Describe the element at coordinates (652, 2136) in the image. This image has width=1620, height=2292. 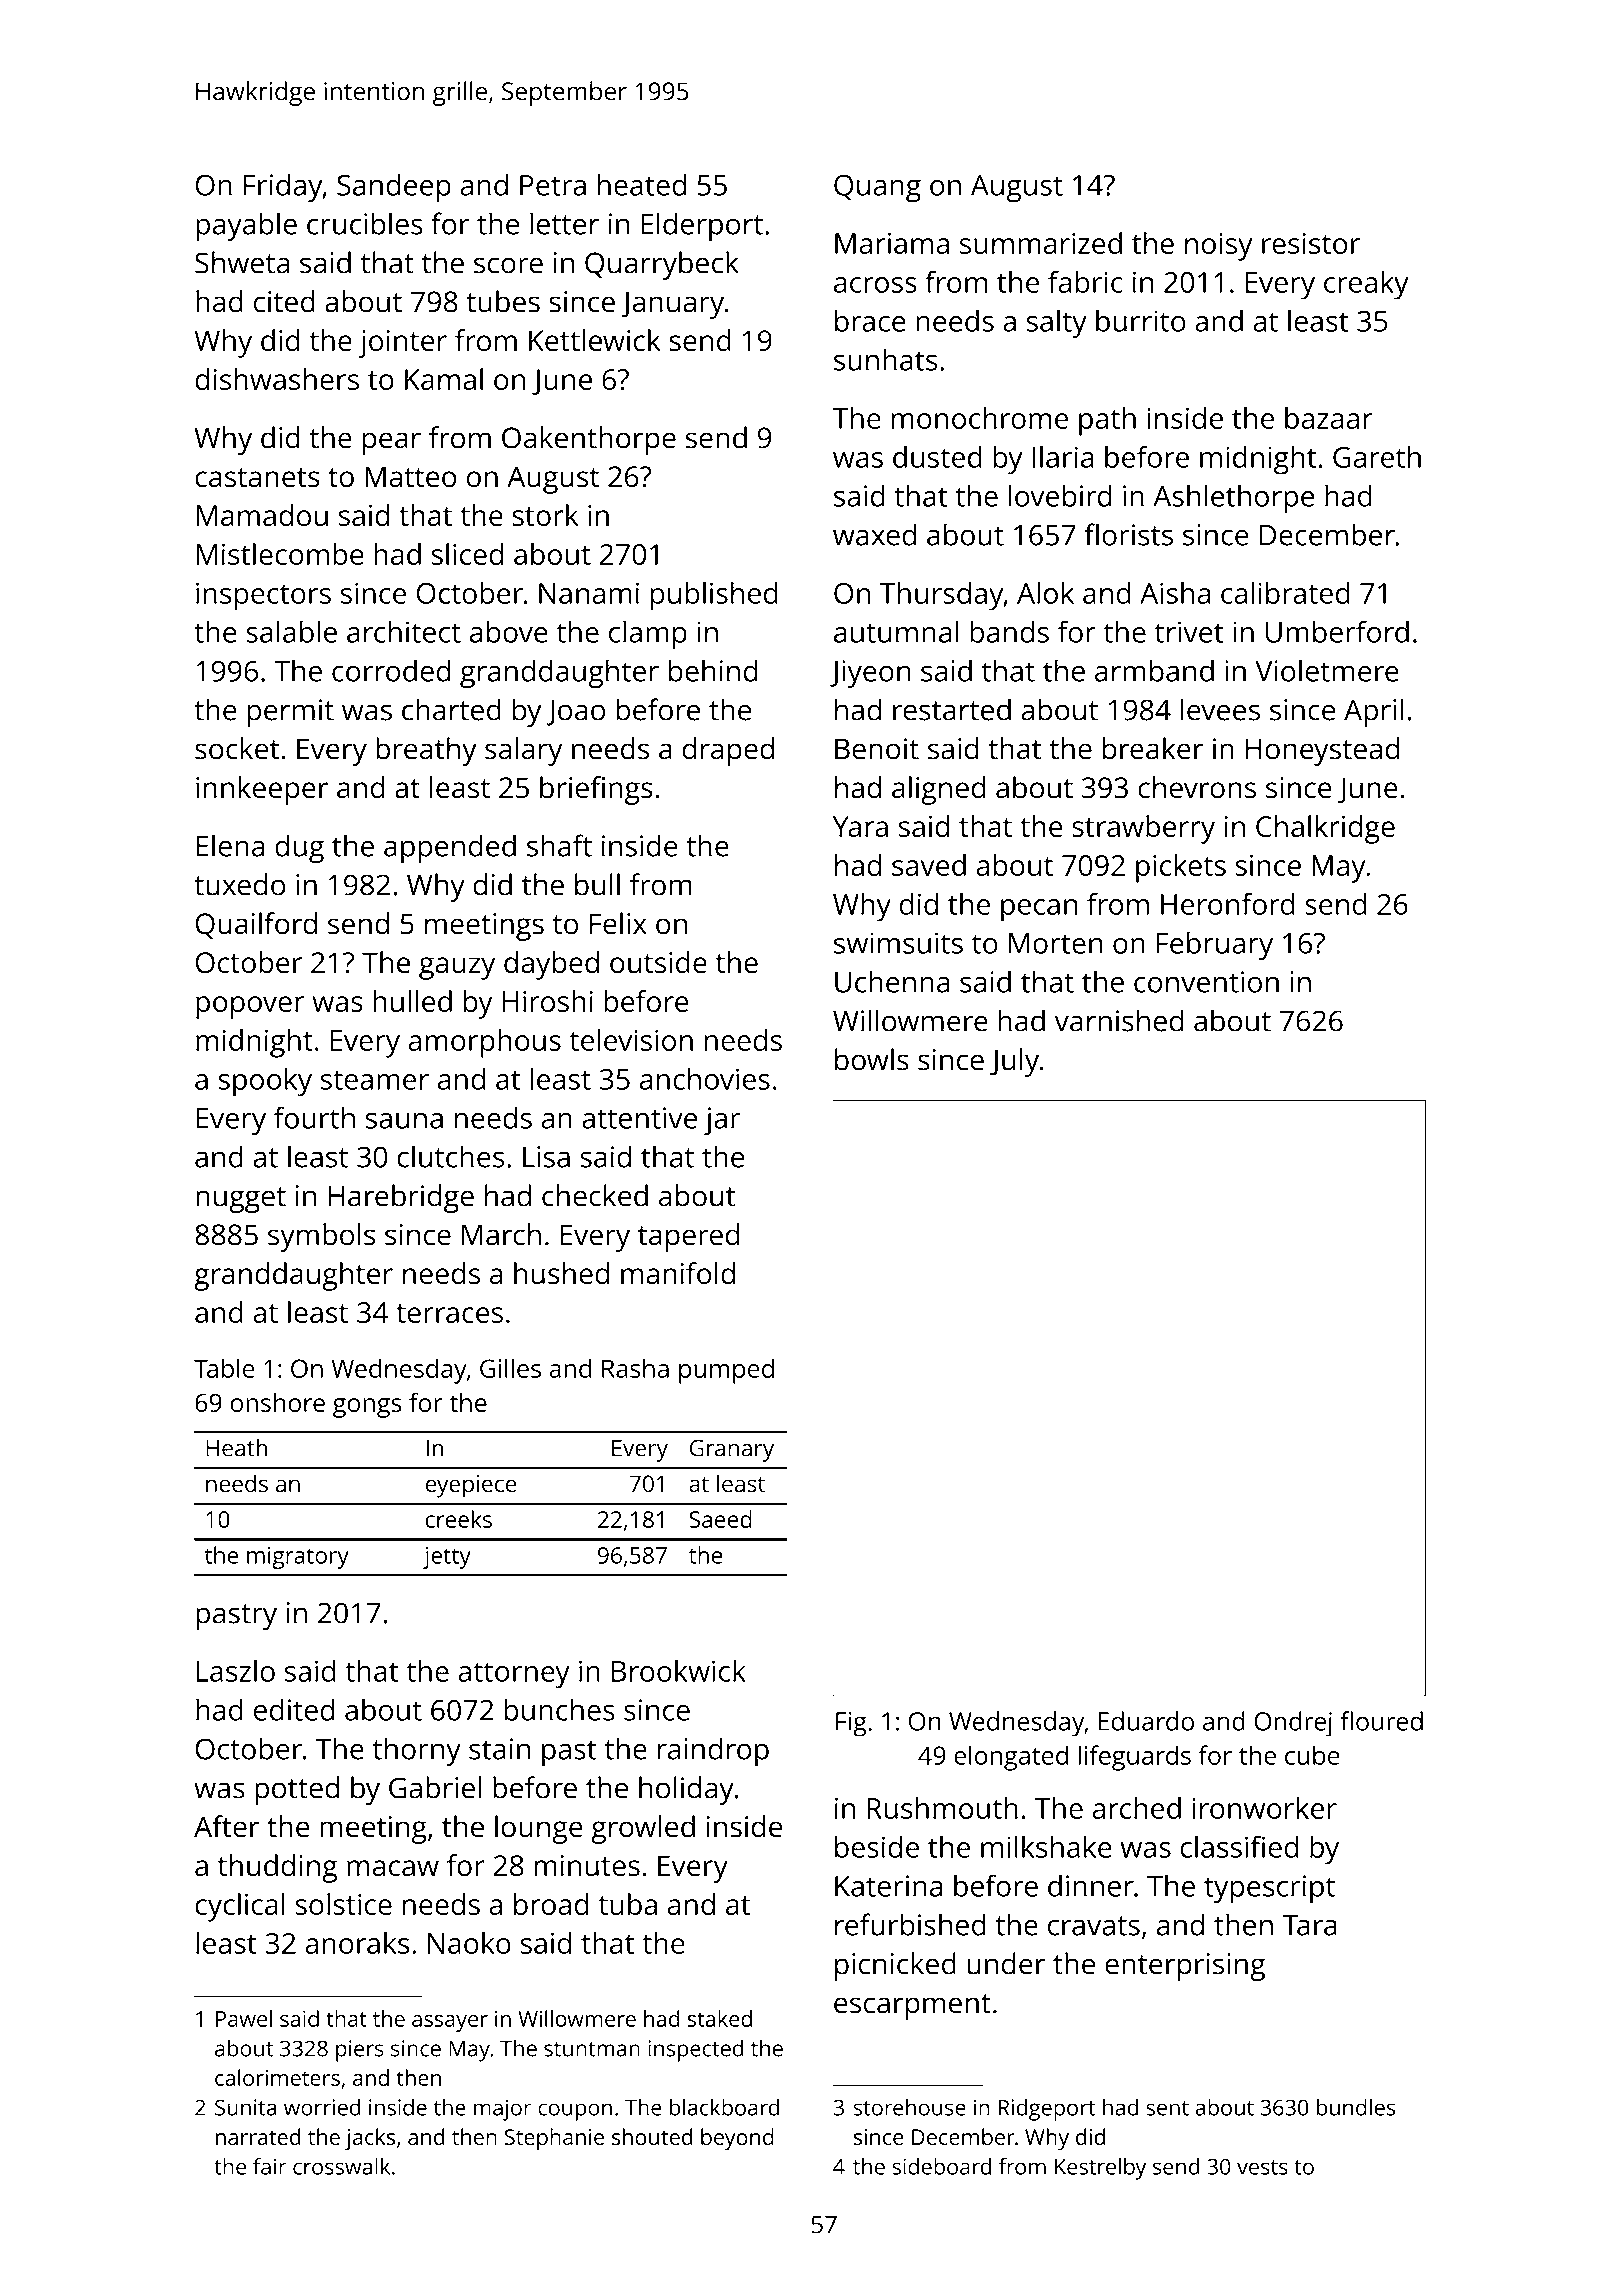
I see `shouted` at that location.
